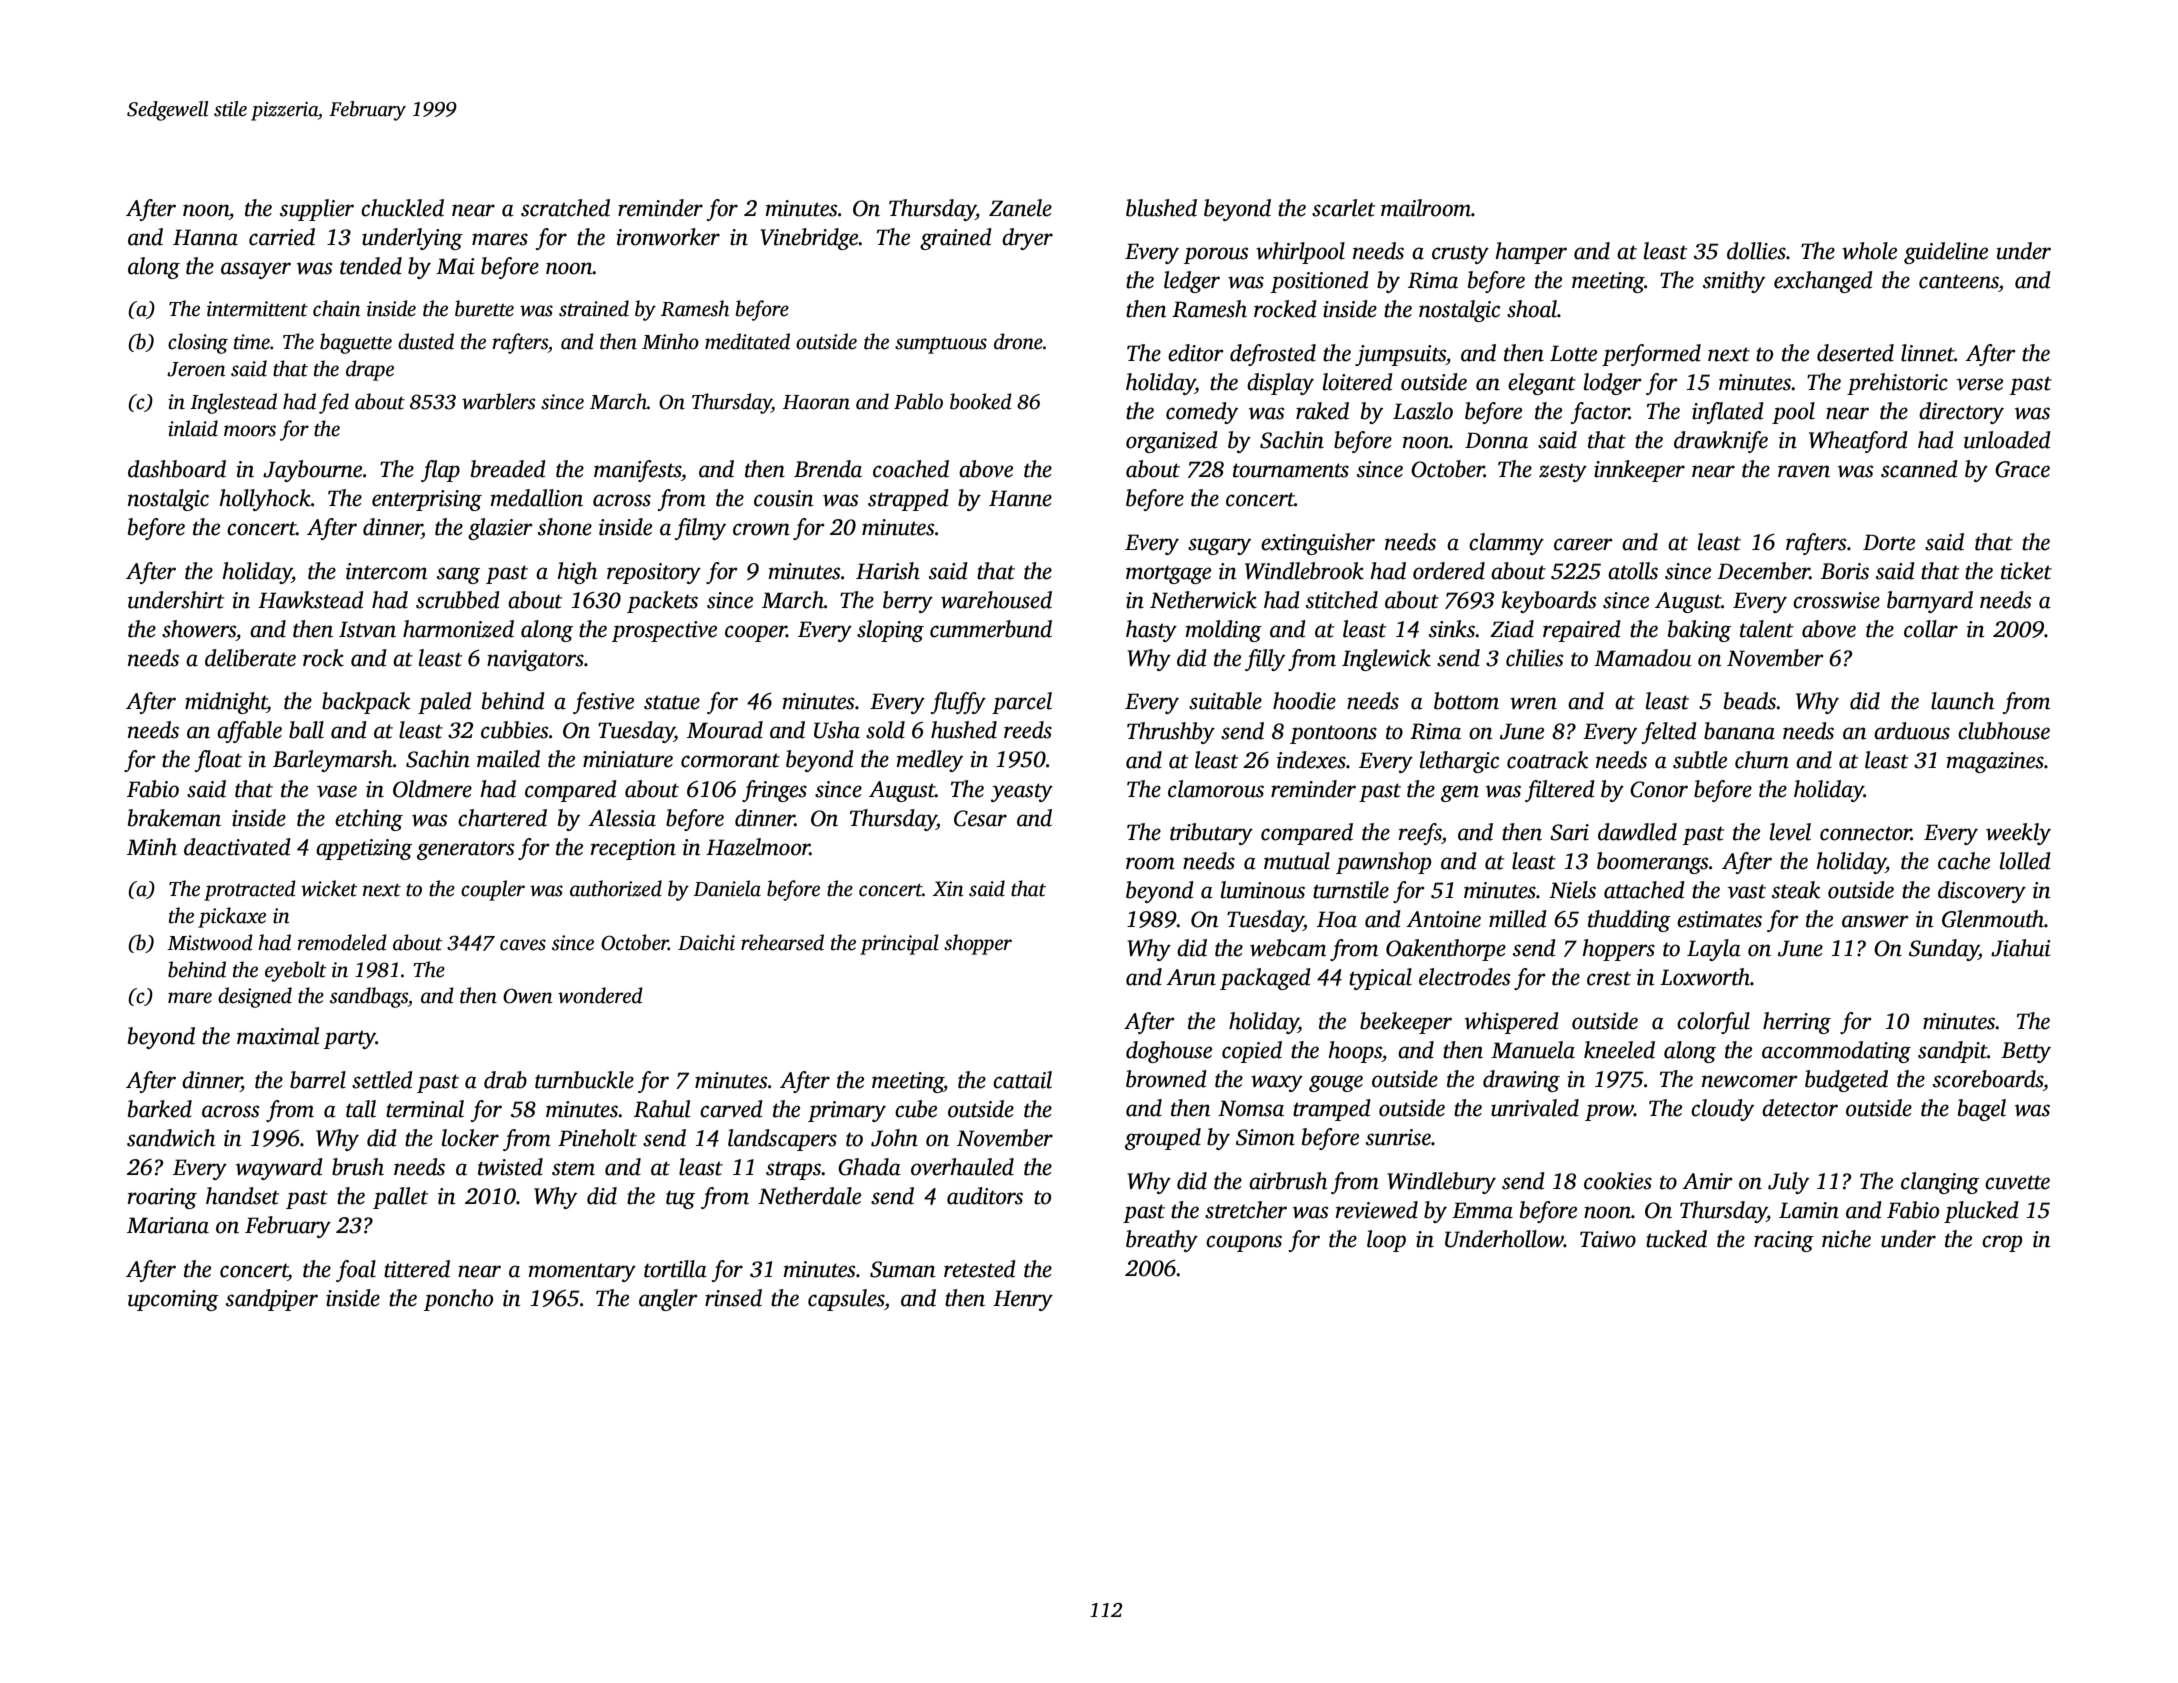 The height and width of the screenshot is (1683, 2178). I want to click on meditated, so click(747, 341).
